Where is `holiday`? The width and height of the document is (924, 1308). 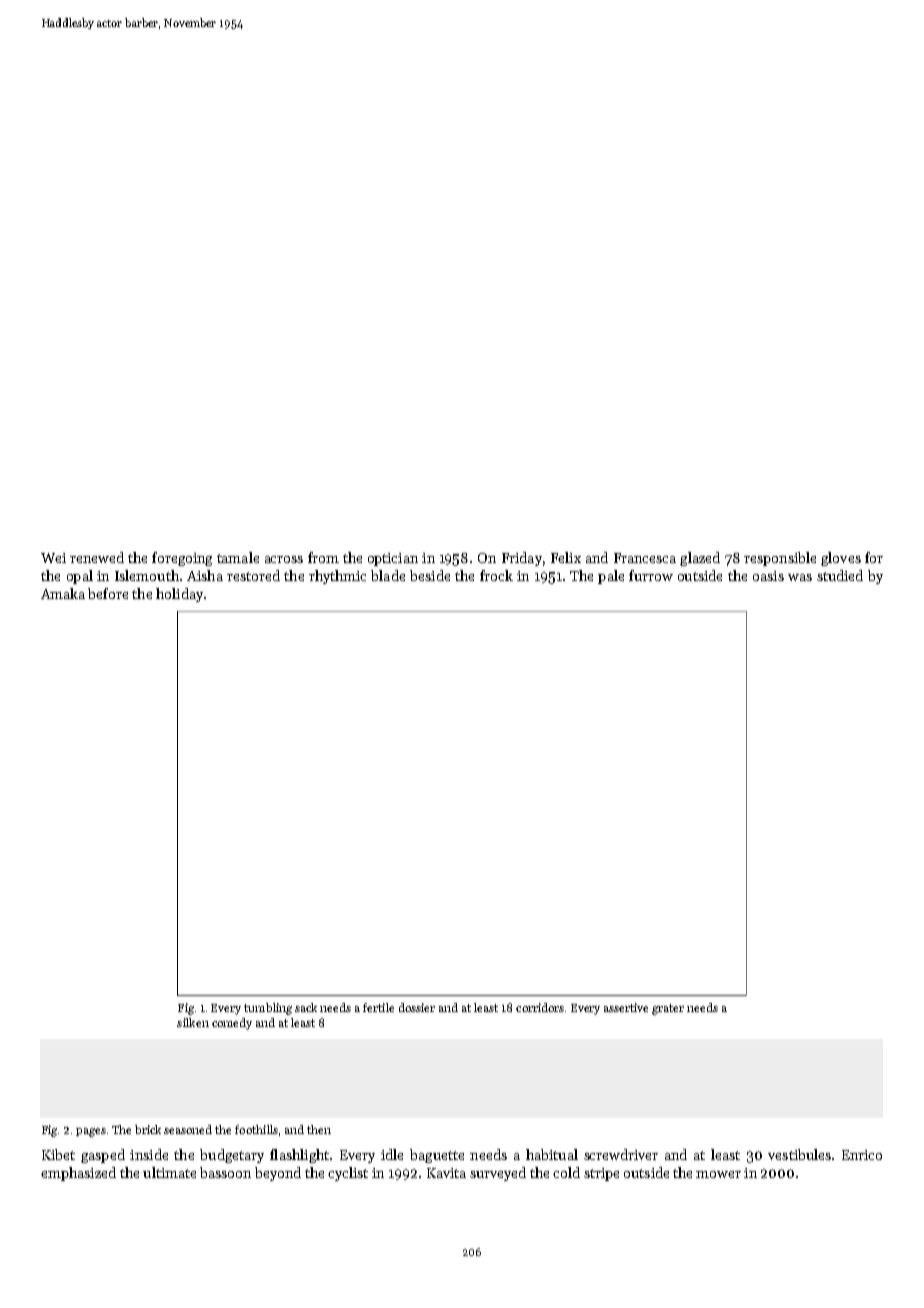
holiday is located at coordinates (179, 595).
